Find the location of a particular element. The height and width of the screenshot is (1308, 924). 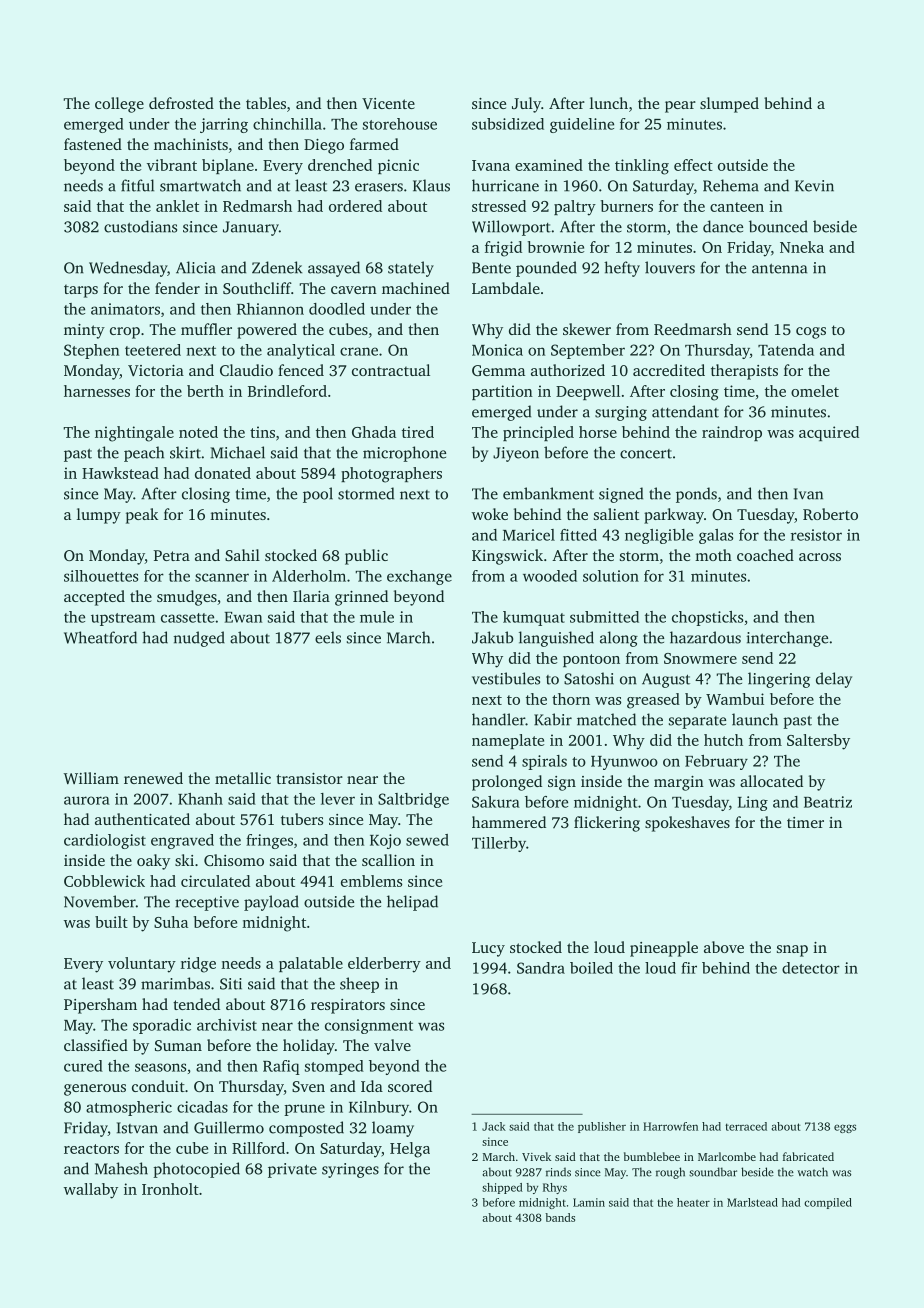

Helga is located at coordinates (410, 1150).
